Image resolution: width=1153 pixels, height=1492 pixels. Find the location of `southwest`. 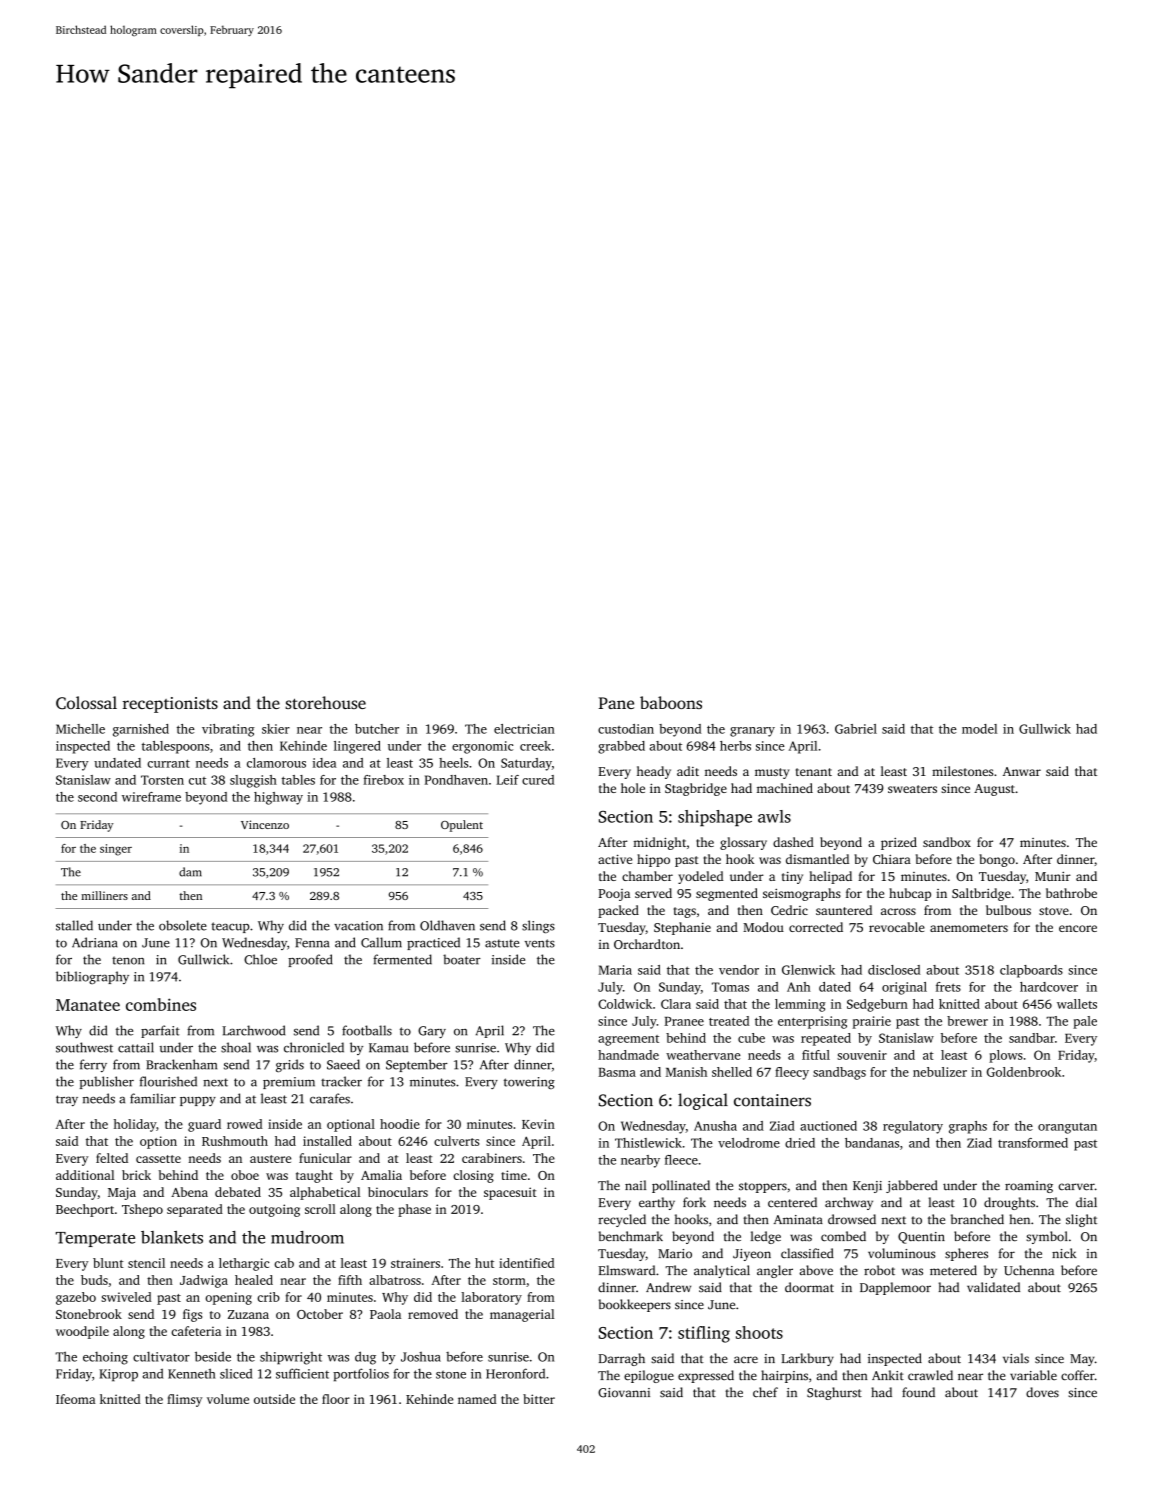

southwest is located at coordinates (84, 1047).
